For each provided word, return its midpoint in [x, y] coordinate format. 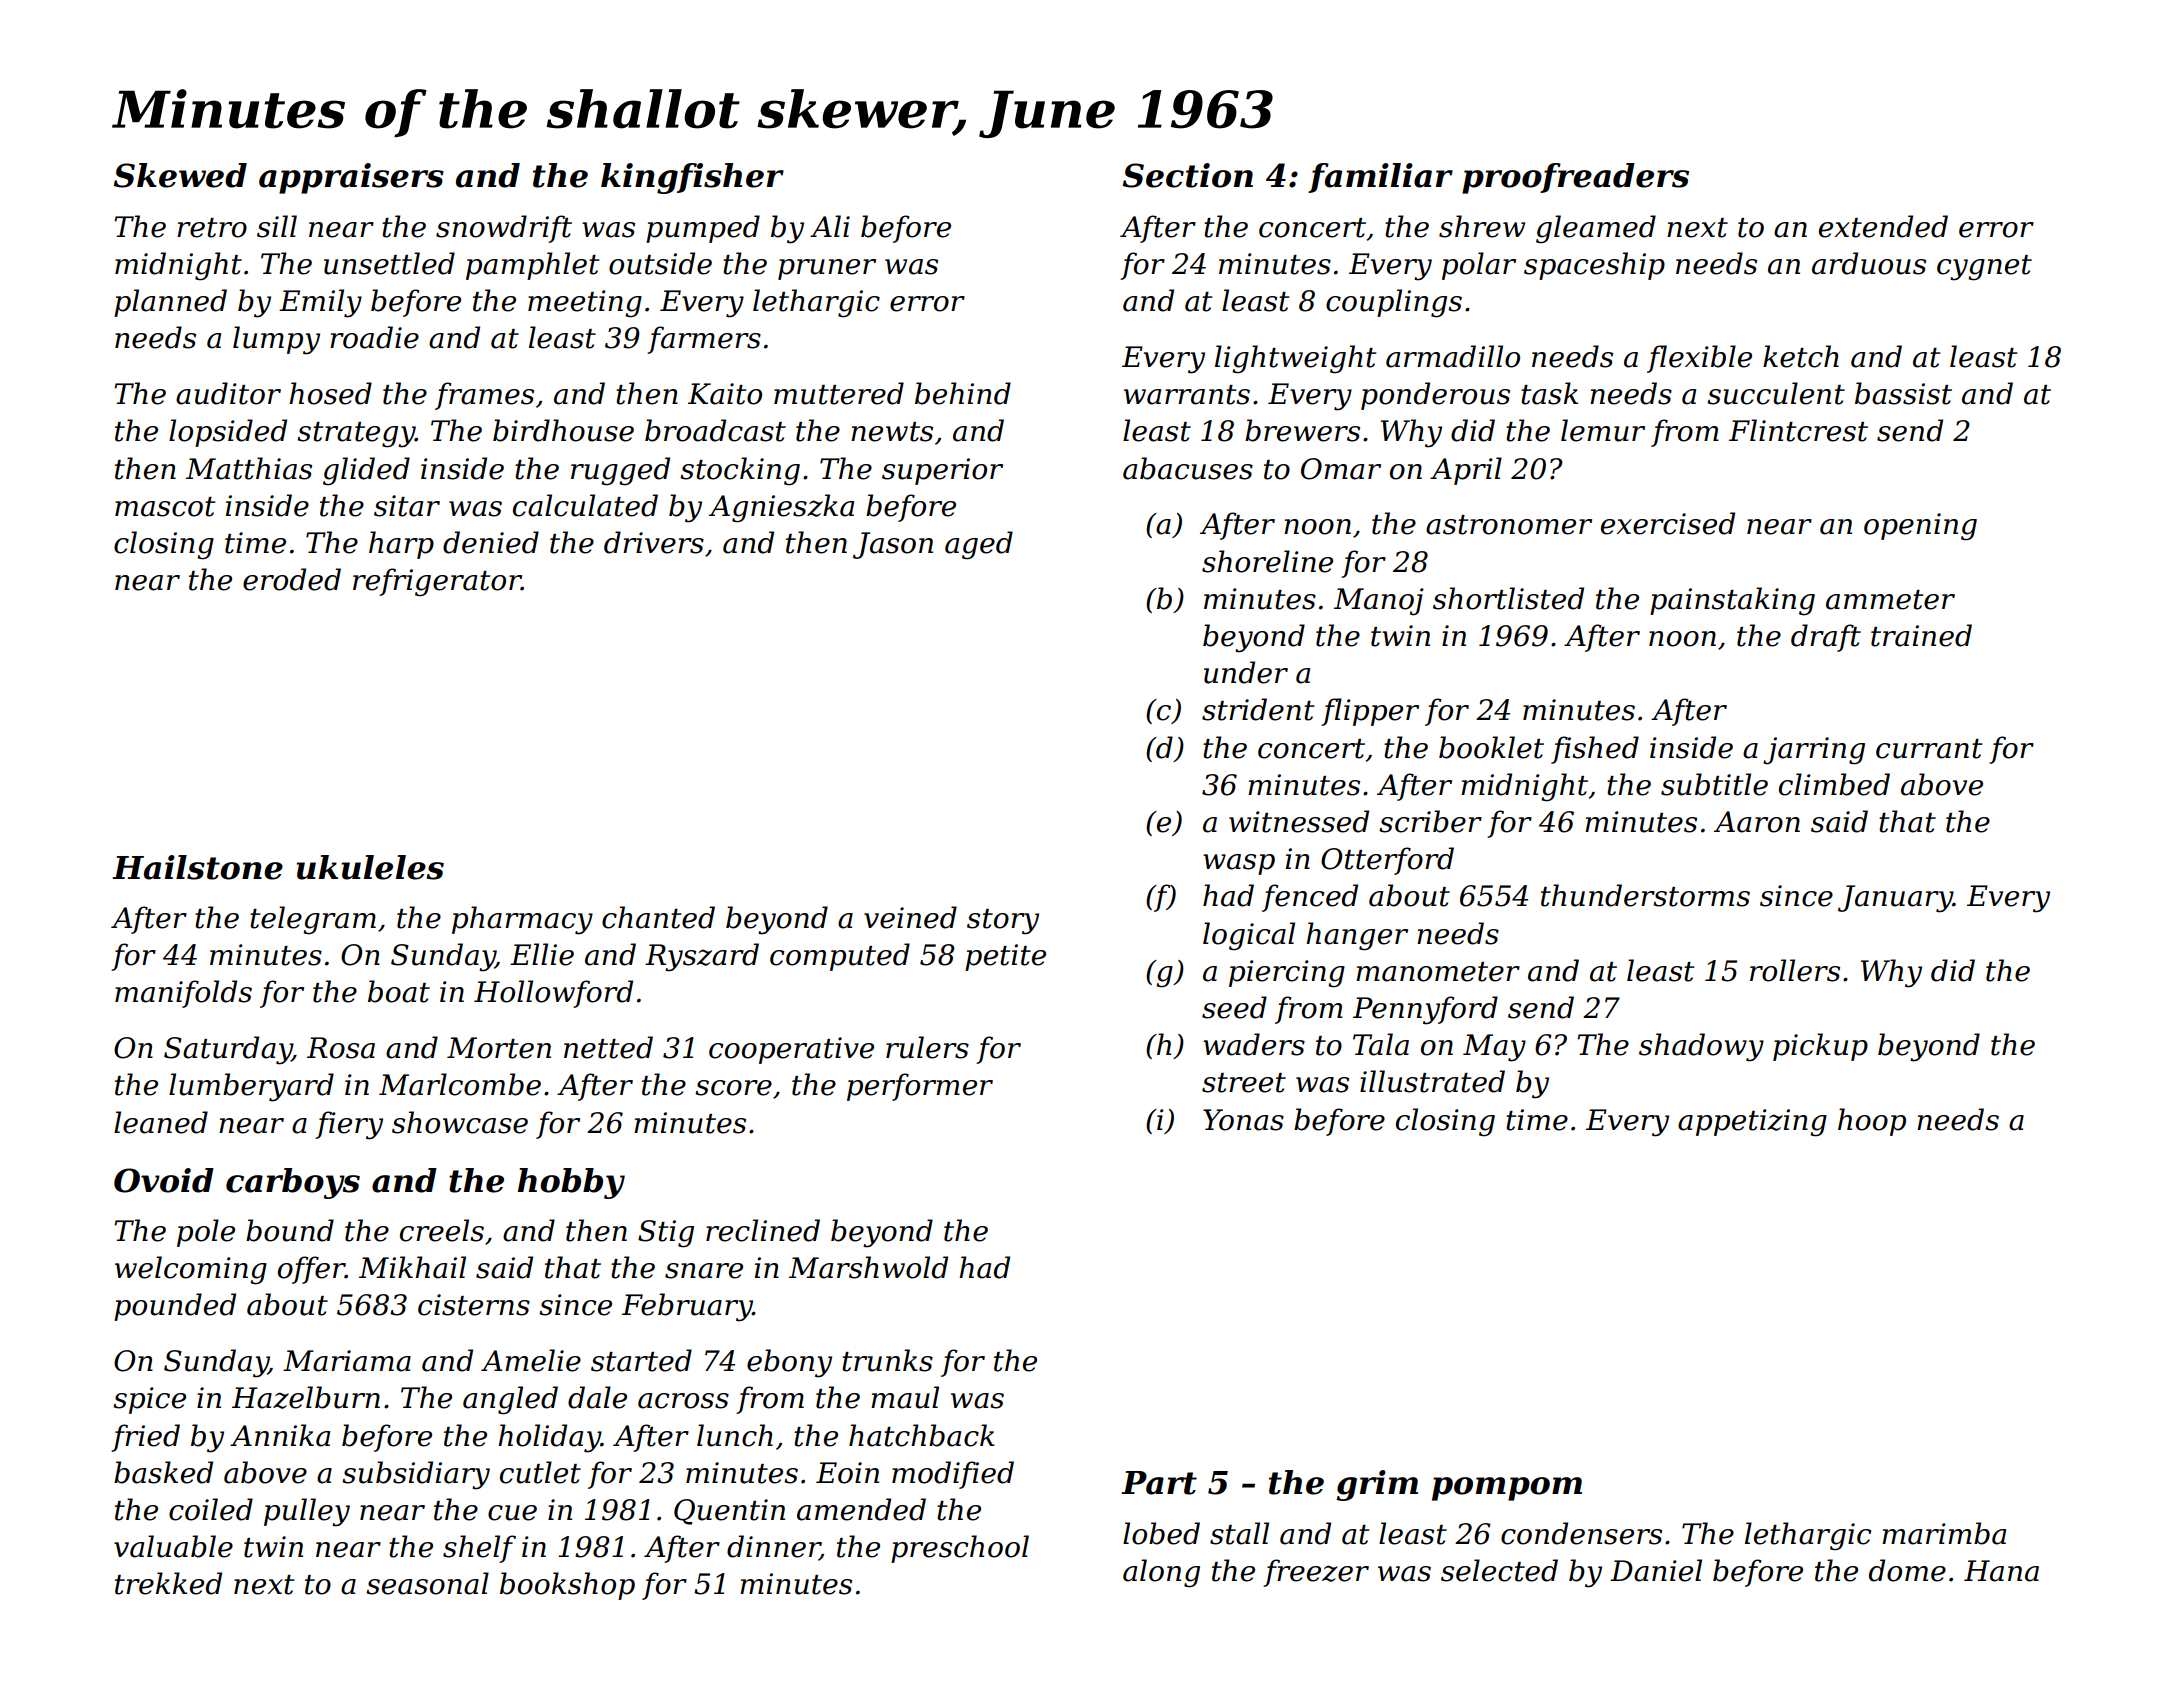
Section [1188, 175]
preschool [960, 1549]
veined [910, 917]
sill [277, 226]
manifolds [183, 994]
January [1895, 899]
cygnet [1984, 268]
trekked [168, 1583]
